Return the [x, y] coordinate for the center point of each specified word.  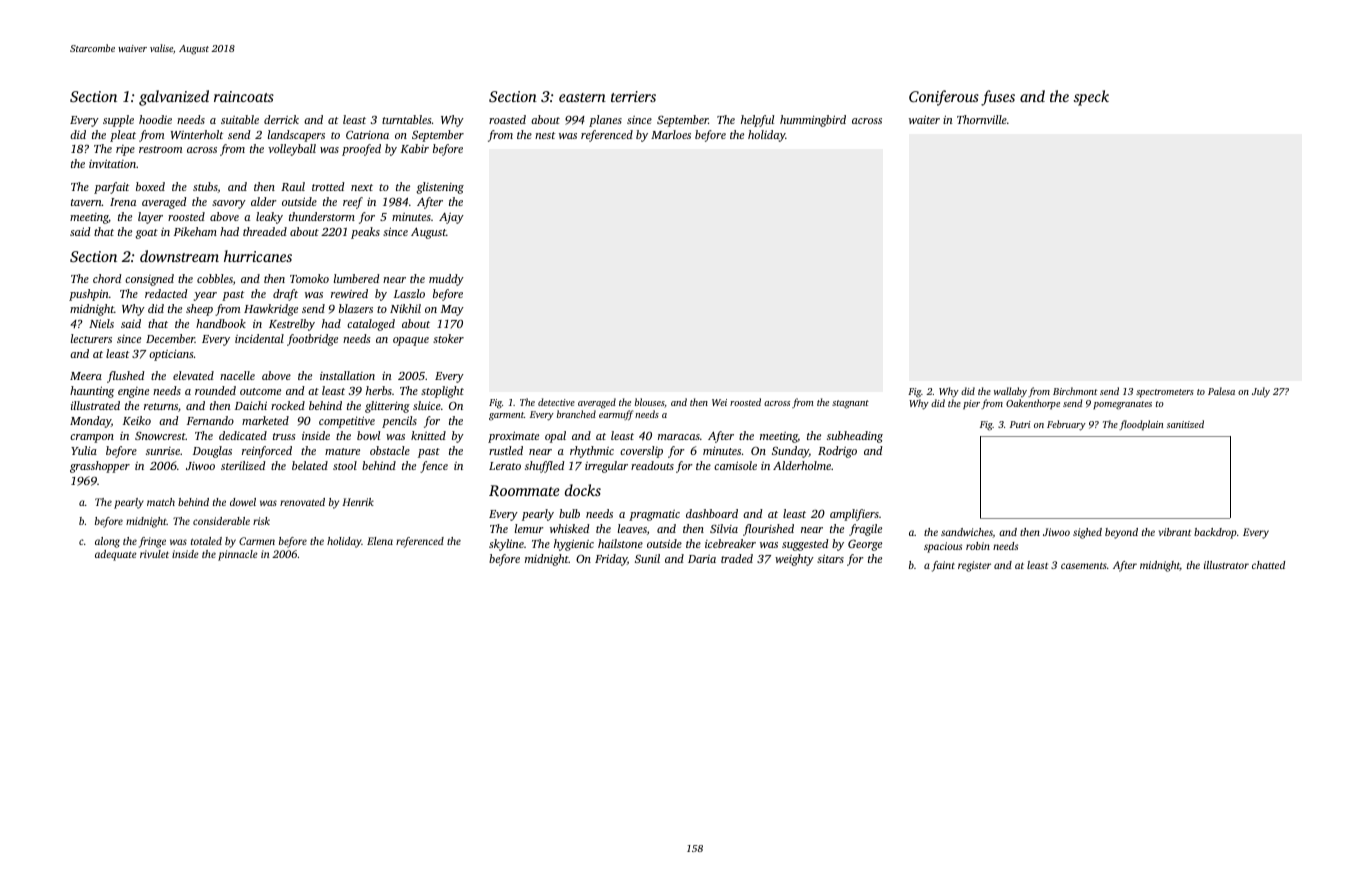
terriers [633, 96]
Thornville [982, 119]
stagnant [850, 404]
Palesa [1221, 391]
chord [107, 278]
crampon [92, 438]
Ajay [451, 218]
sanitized [1185, 424]
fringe [152, 542]
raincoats [244, 96]
